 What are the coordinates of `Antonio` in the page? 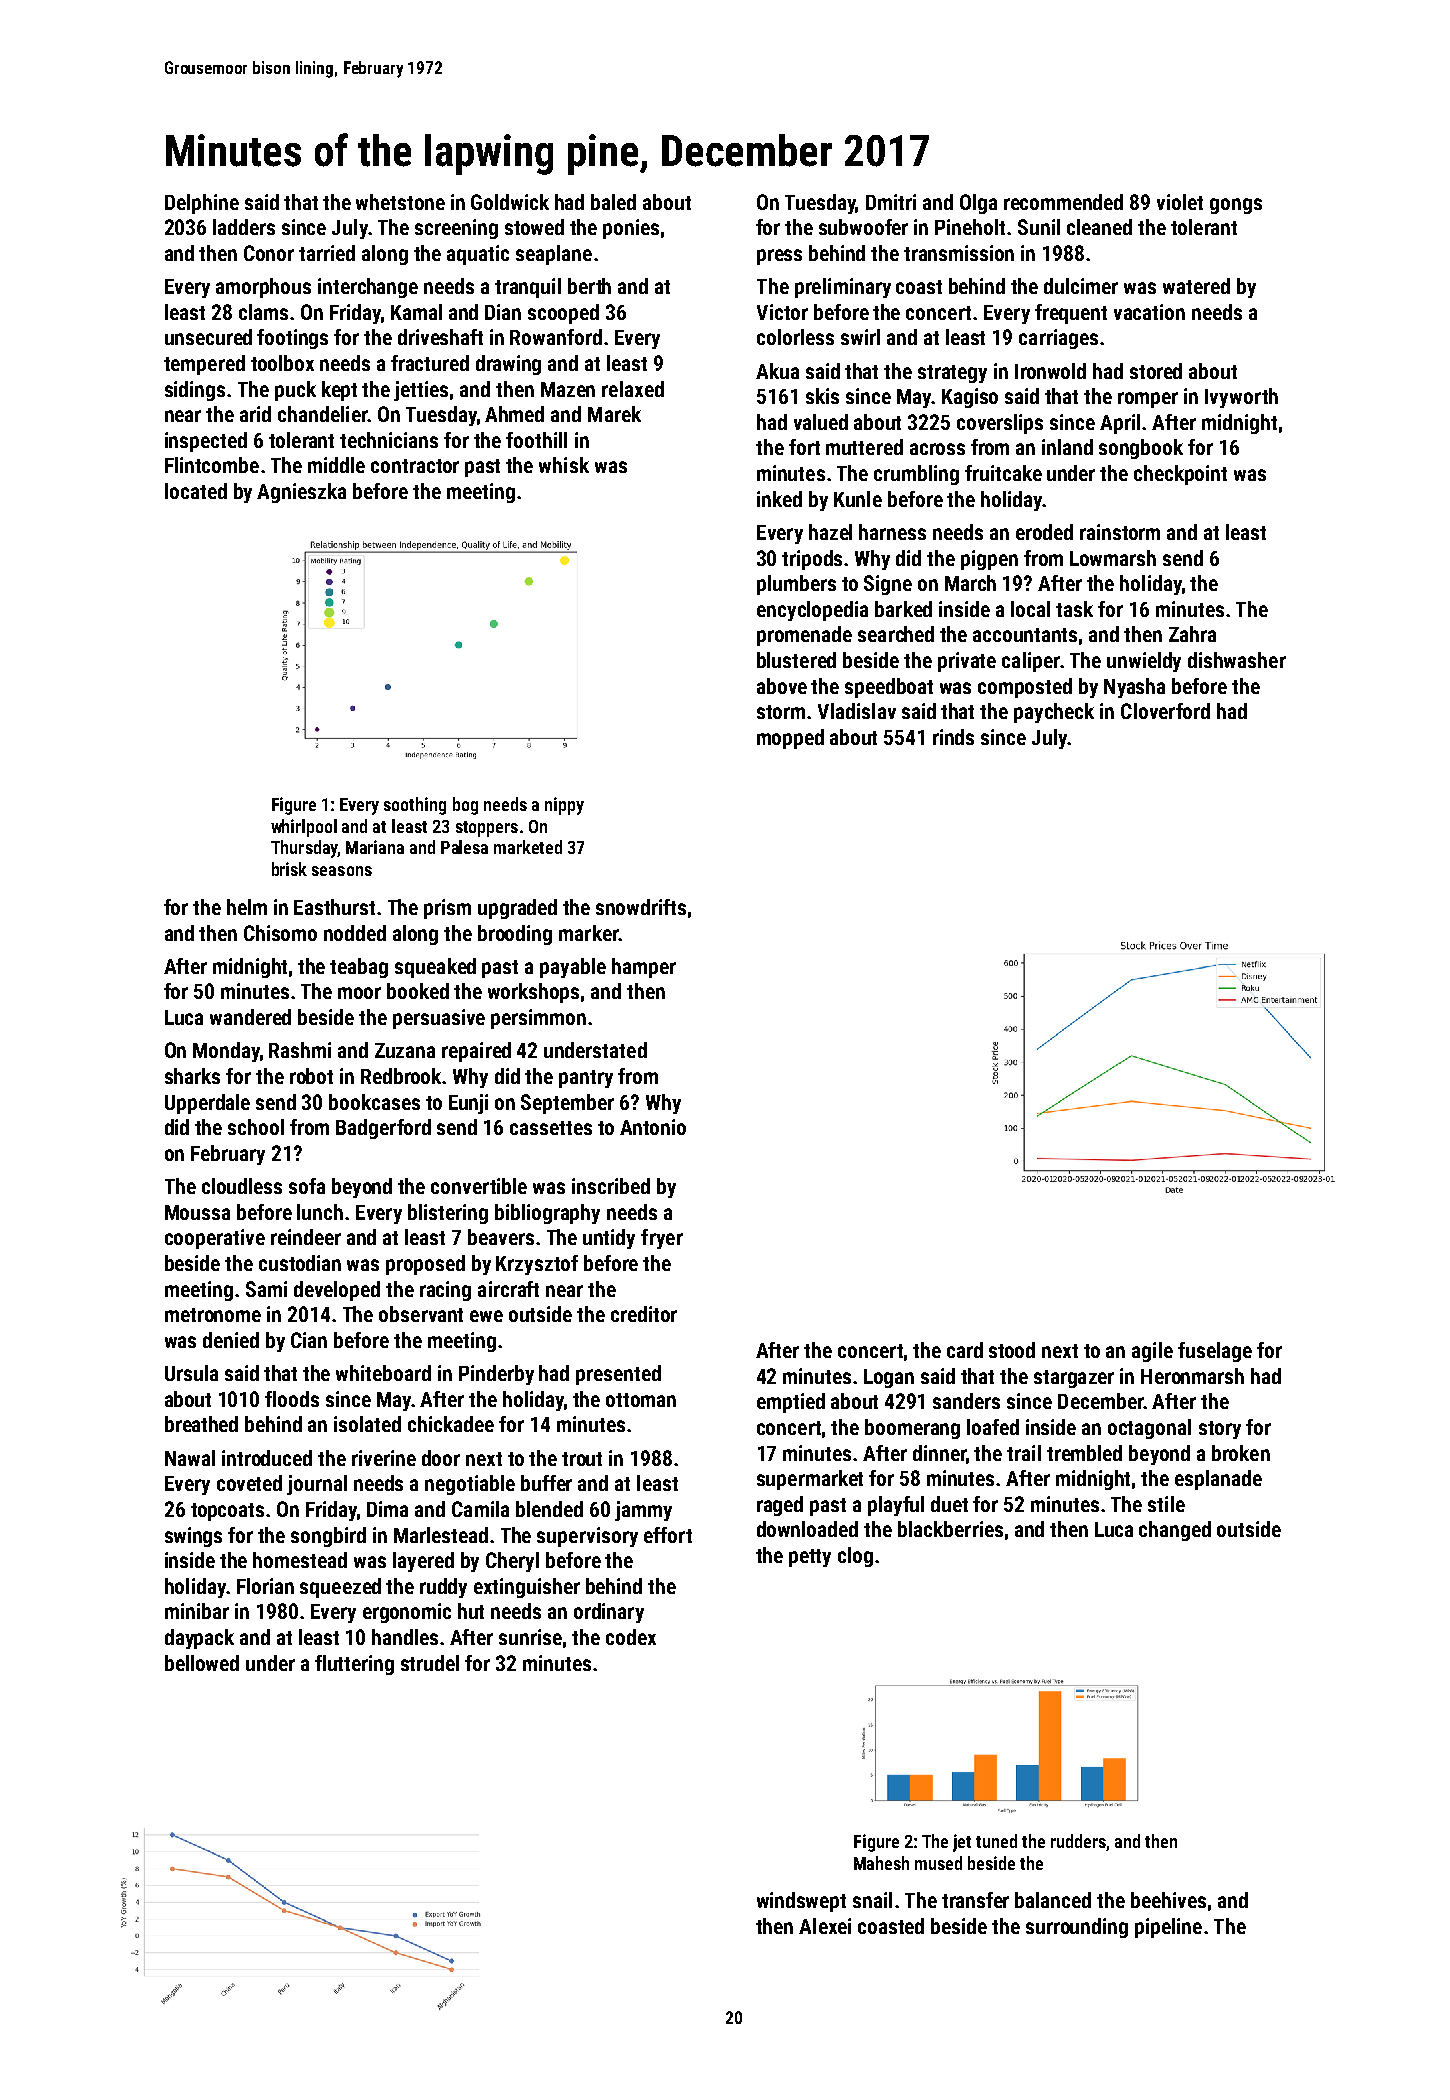 It's located at (653, 1127).
